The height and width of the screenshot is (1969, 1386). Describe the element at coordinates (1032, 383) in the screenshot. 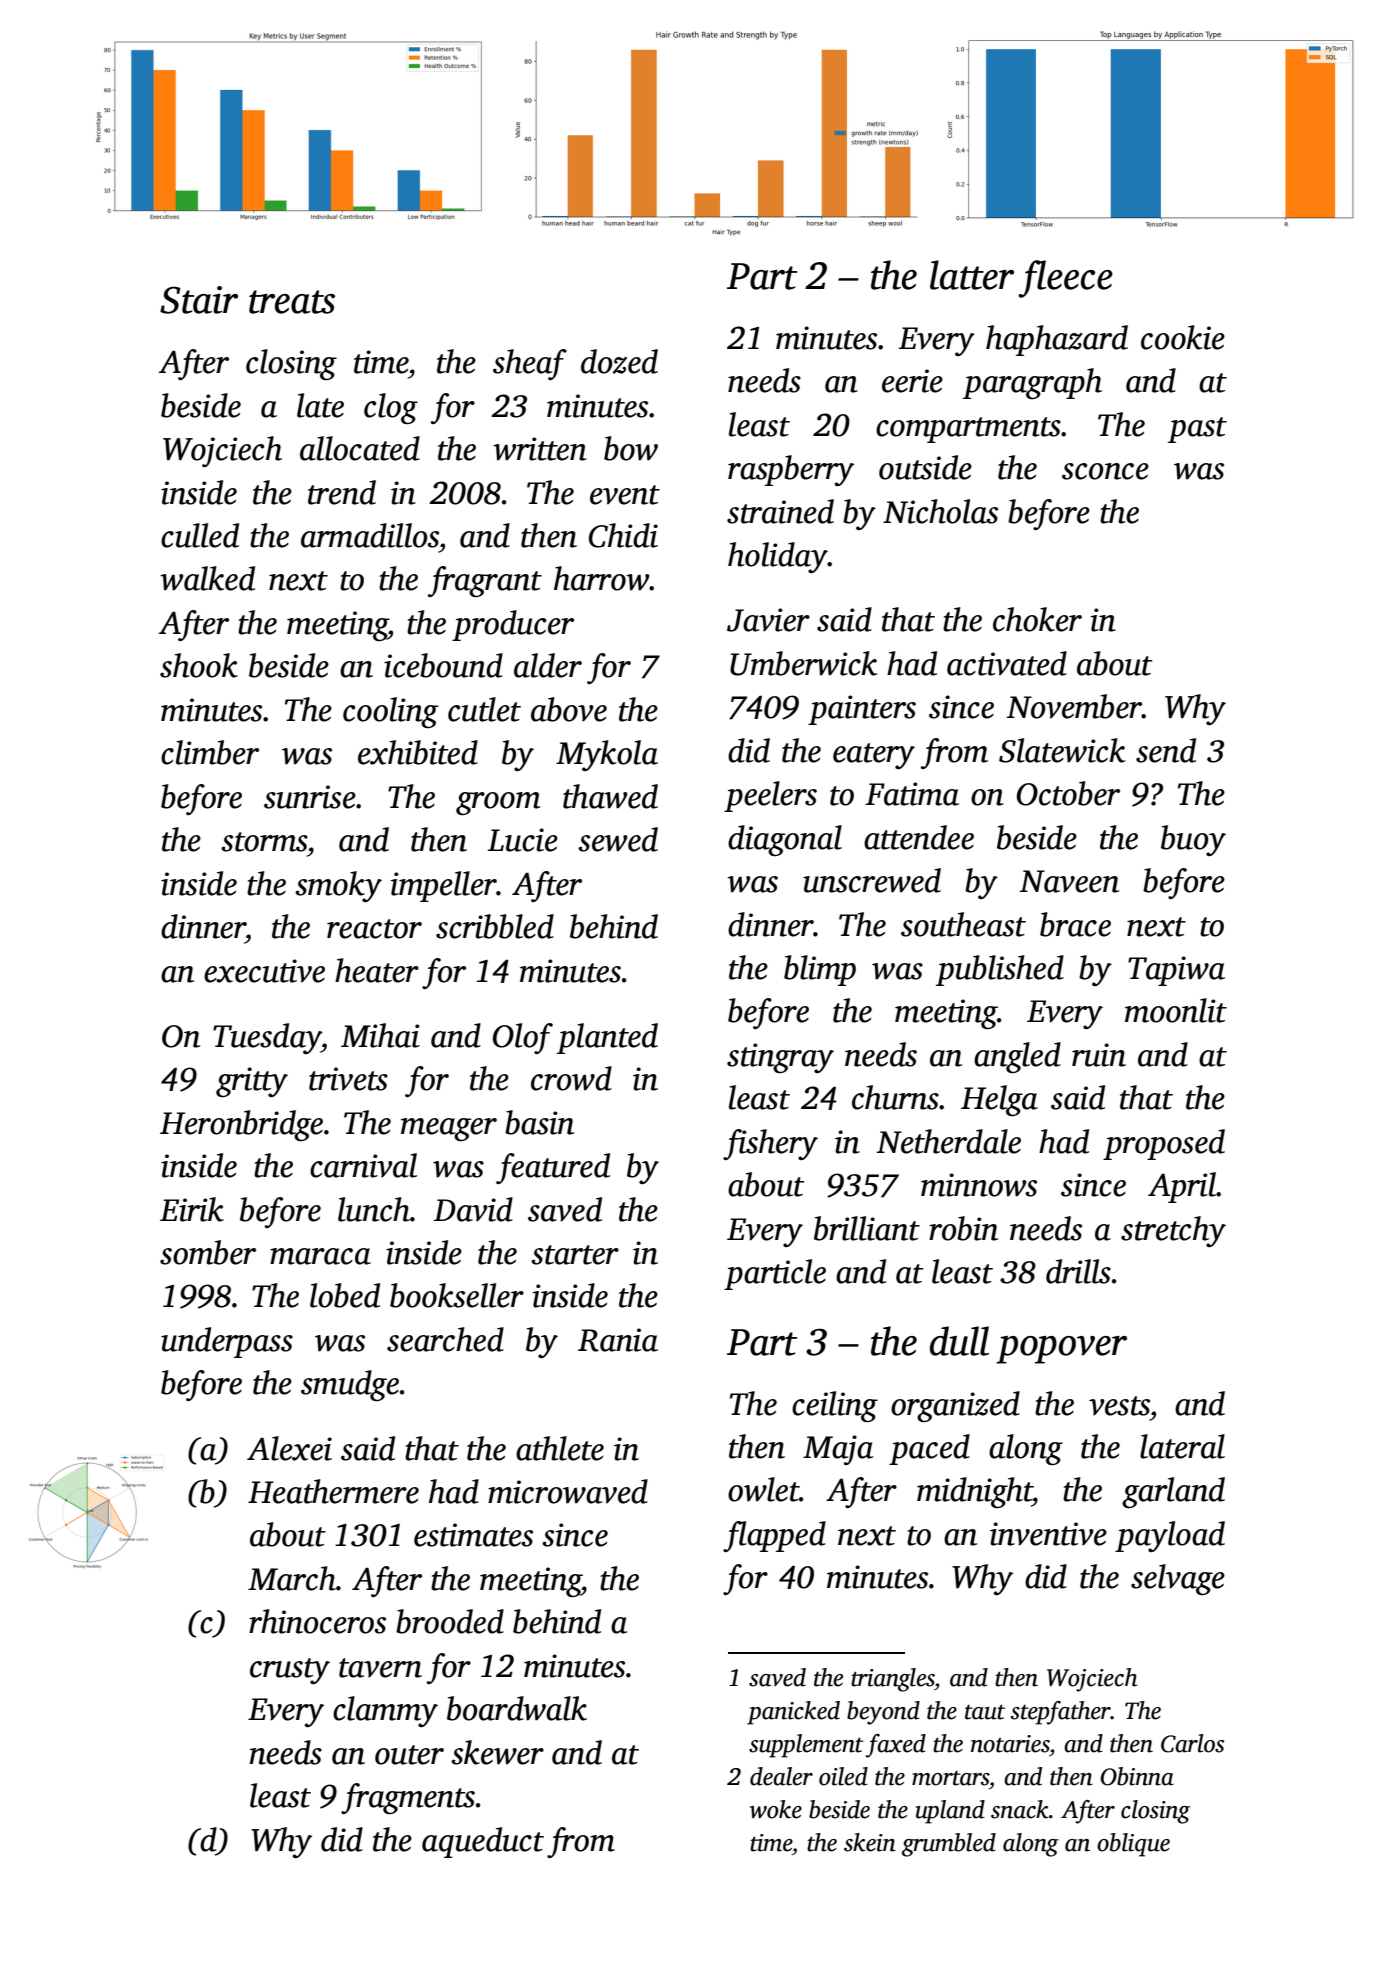

I see `paragraph` at that location.
